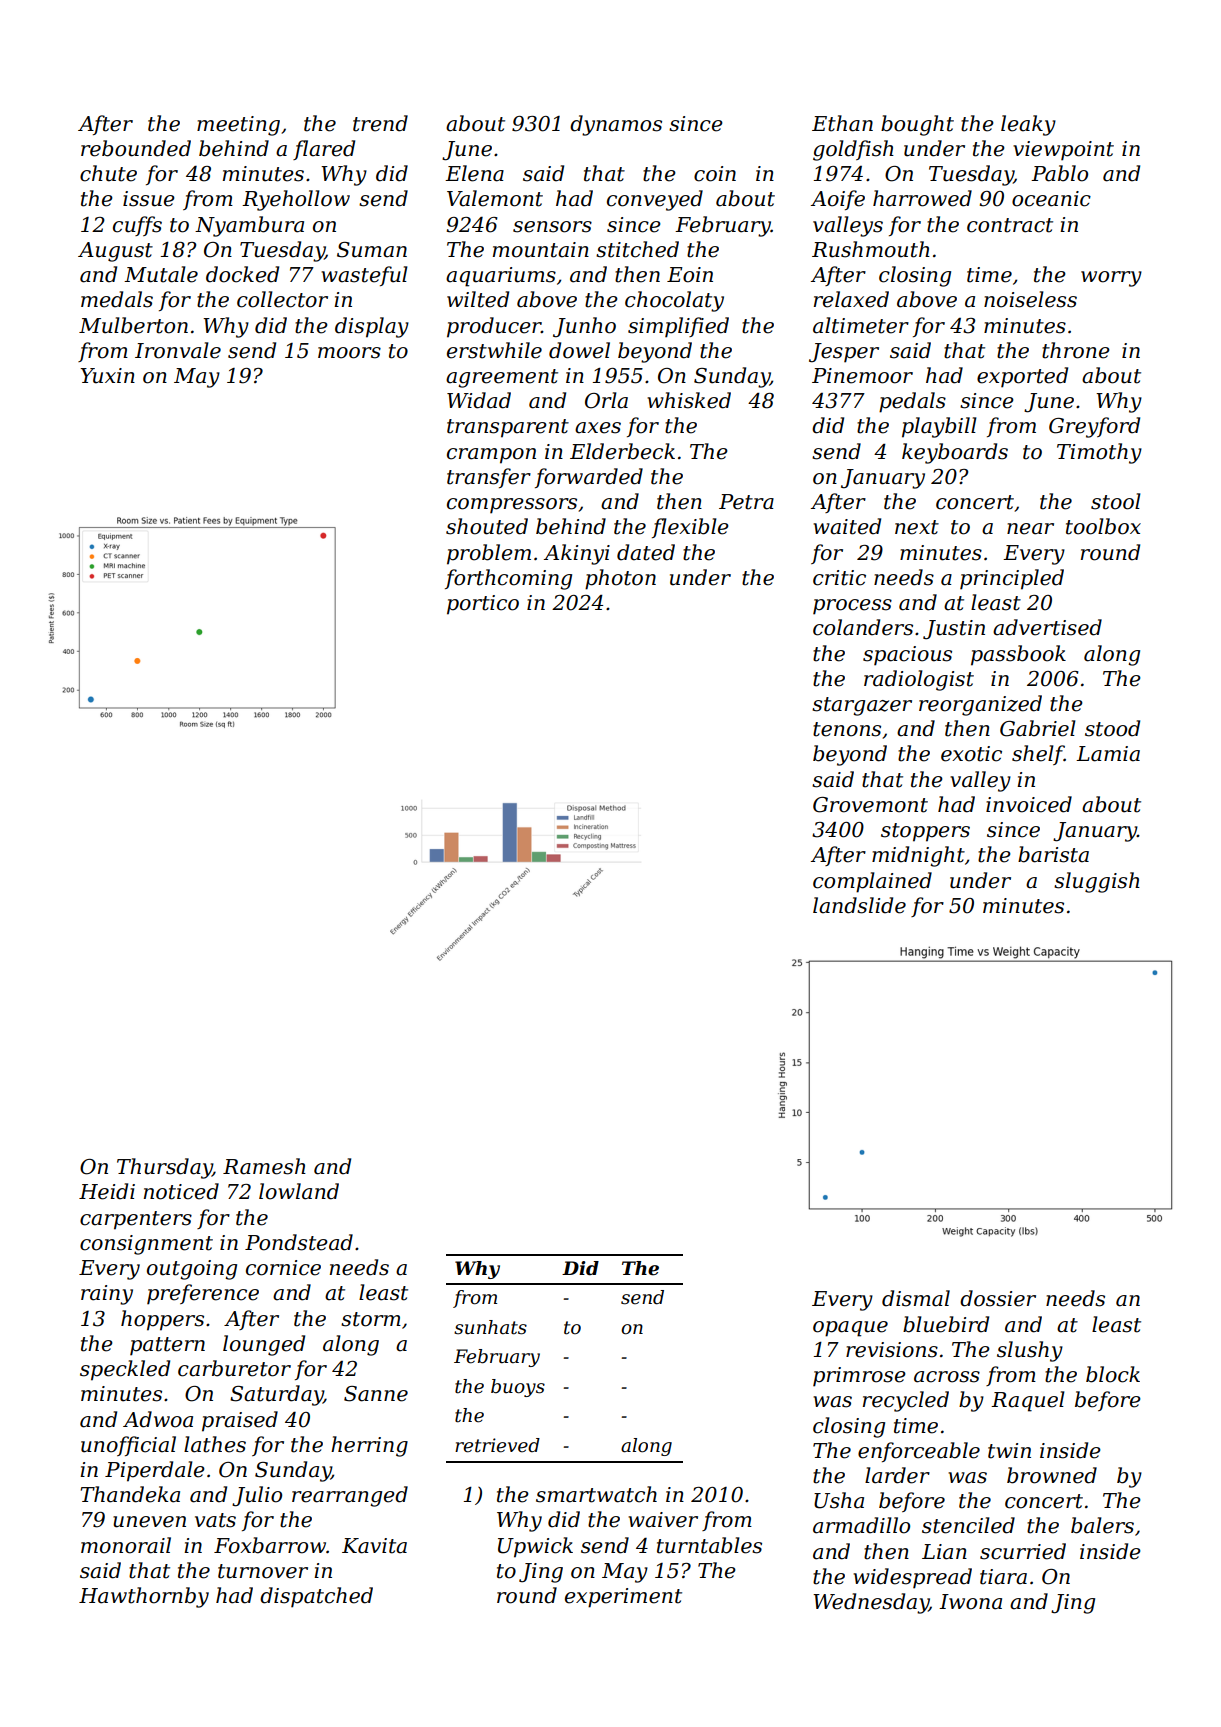  I want to click on exotic, so click(971, 754).
